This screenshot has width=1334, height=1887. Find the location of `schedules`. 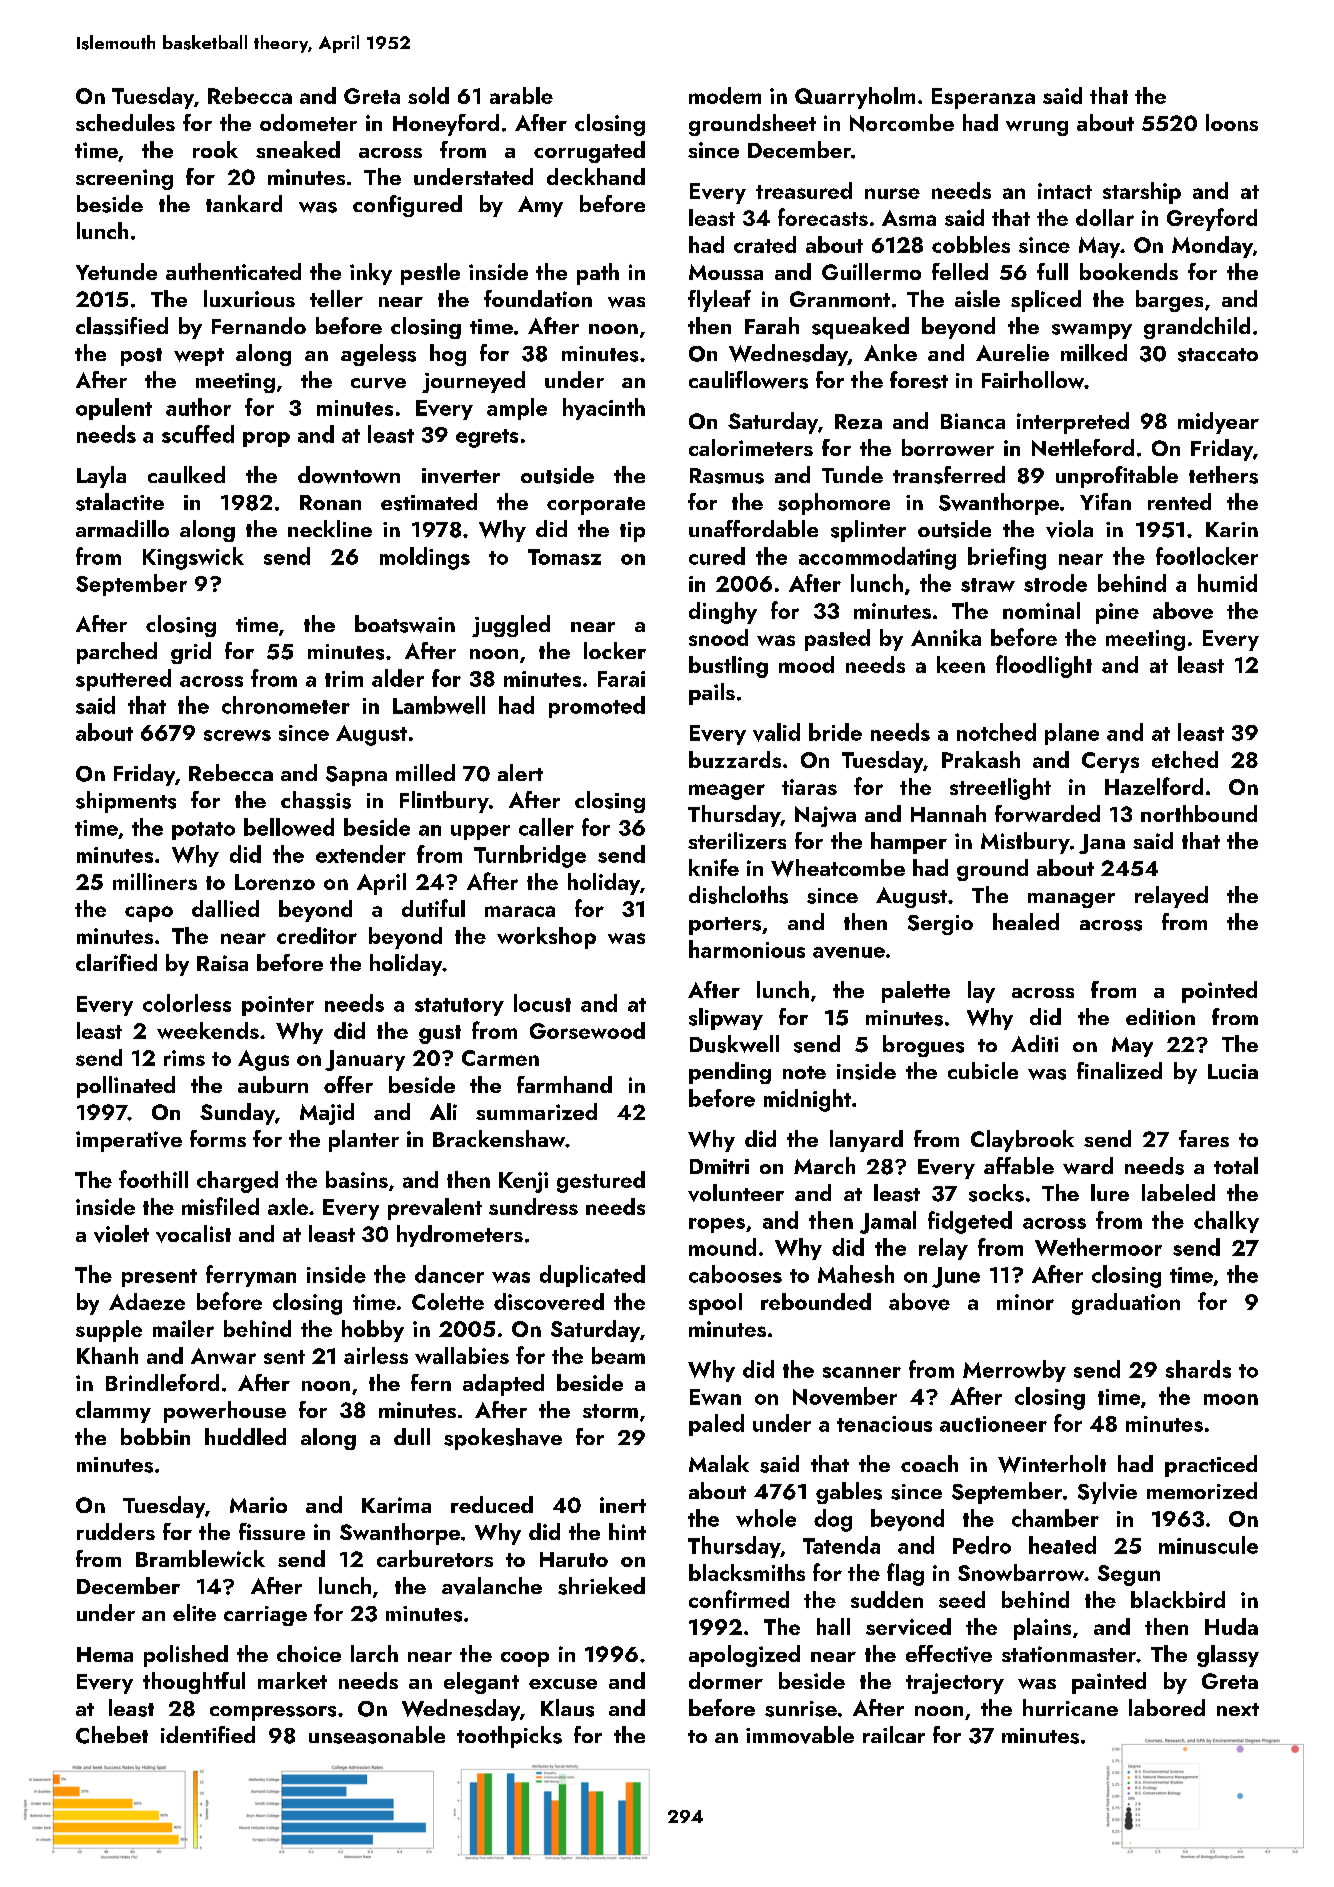

schedules is located at coordinates (125, 122).
